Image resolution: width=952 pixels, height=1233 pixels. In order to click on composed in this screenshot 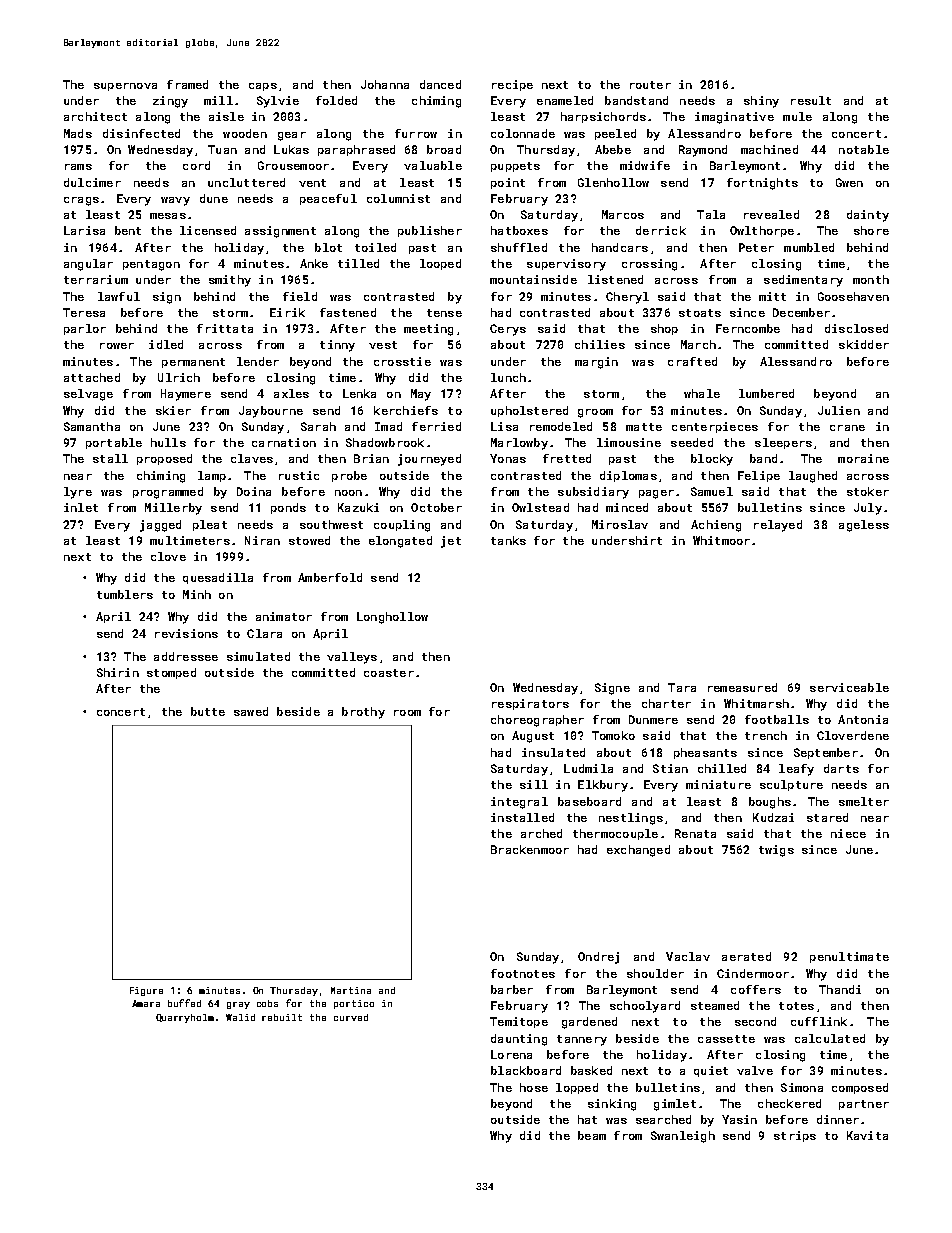, I will do `click(860, 1088)`.
